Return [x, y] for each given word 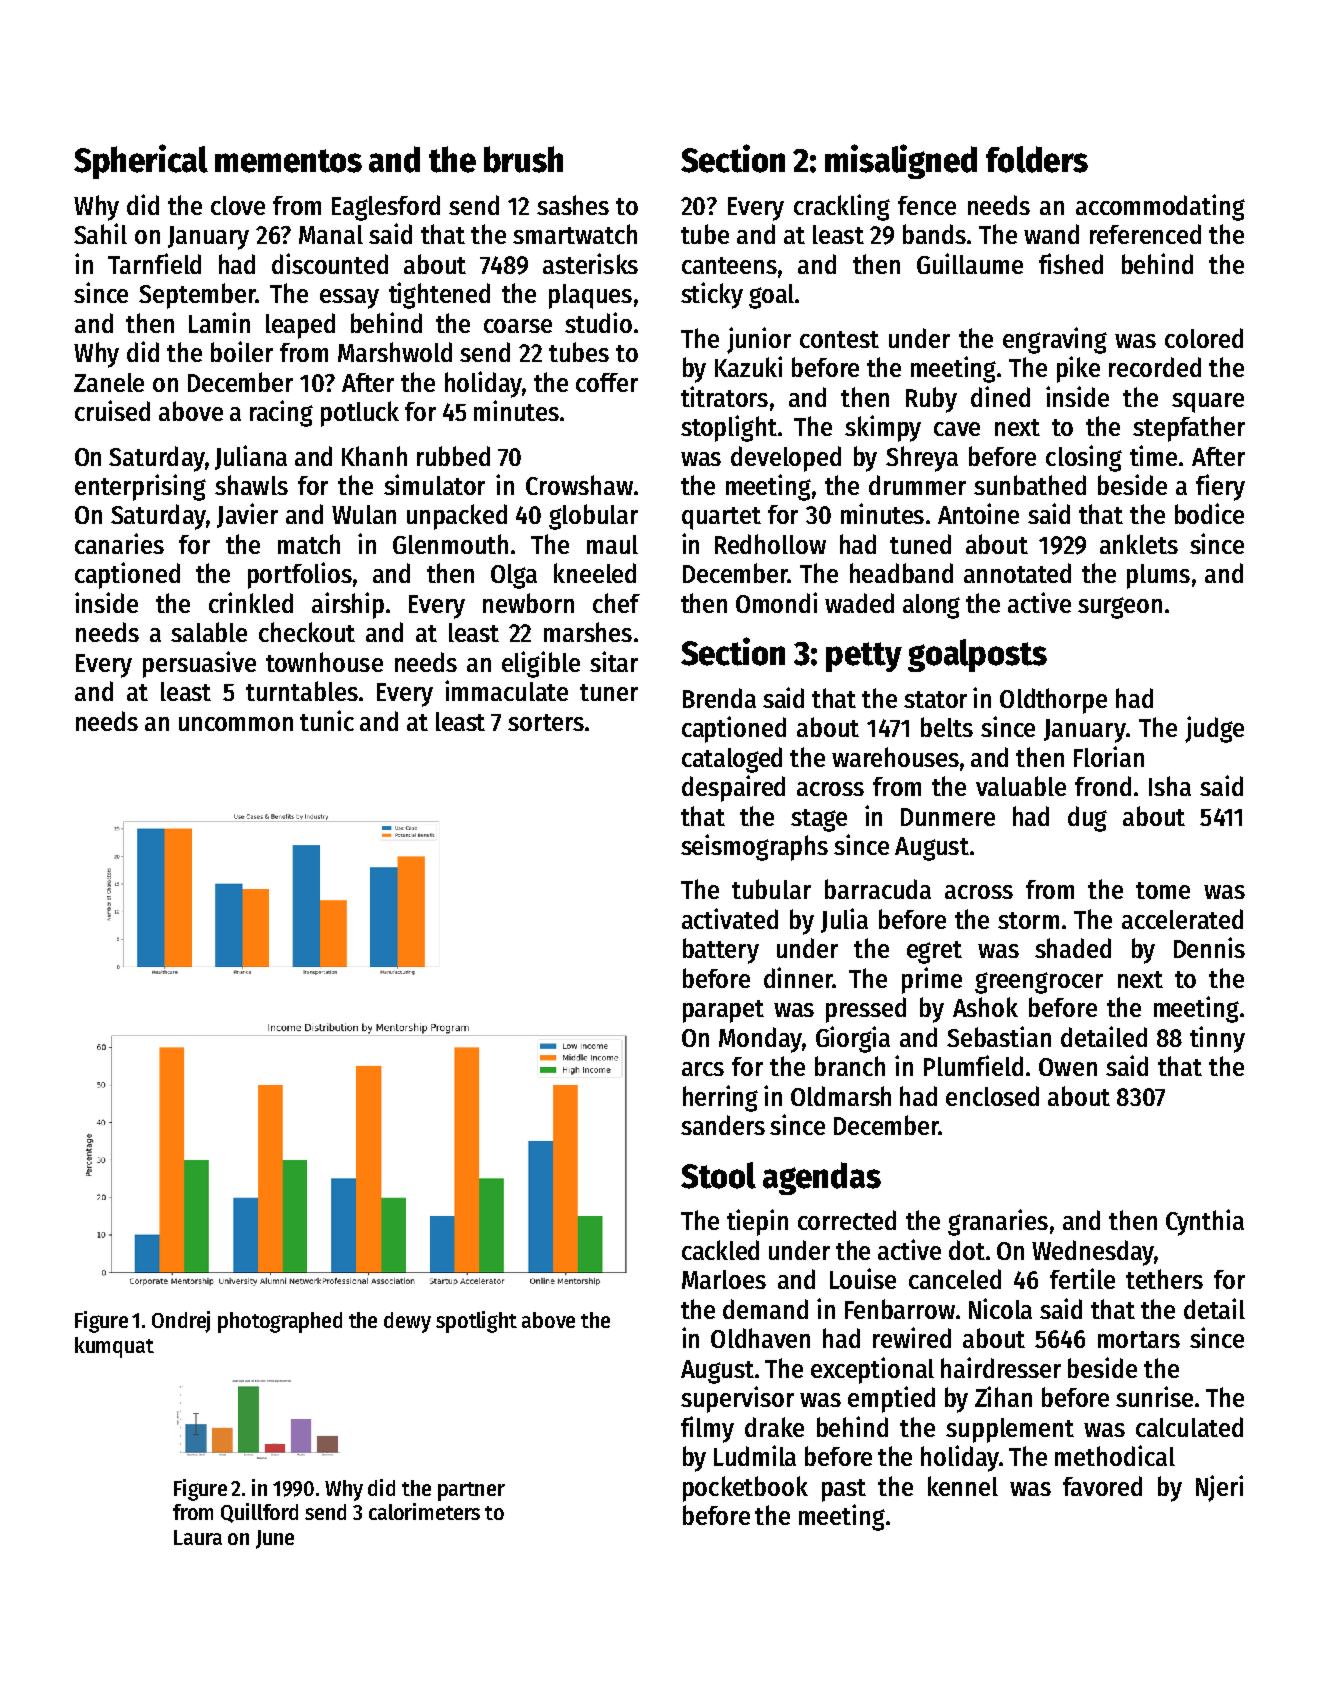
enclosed [992, 1096]
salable [209, 632]
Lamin [219, 322]
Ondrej [181, 1322]
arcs [703, 1069]
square [1208, 403]
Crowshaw [579, 485]
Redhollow [770, 544]
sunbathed [1030, 485]
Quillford [259, 1513]
